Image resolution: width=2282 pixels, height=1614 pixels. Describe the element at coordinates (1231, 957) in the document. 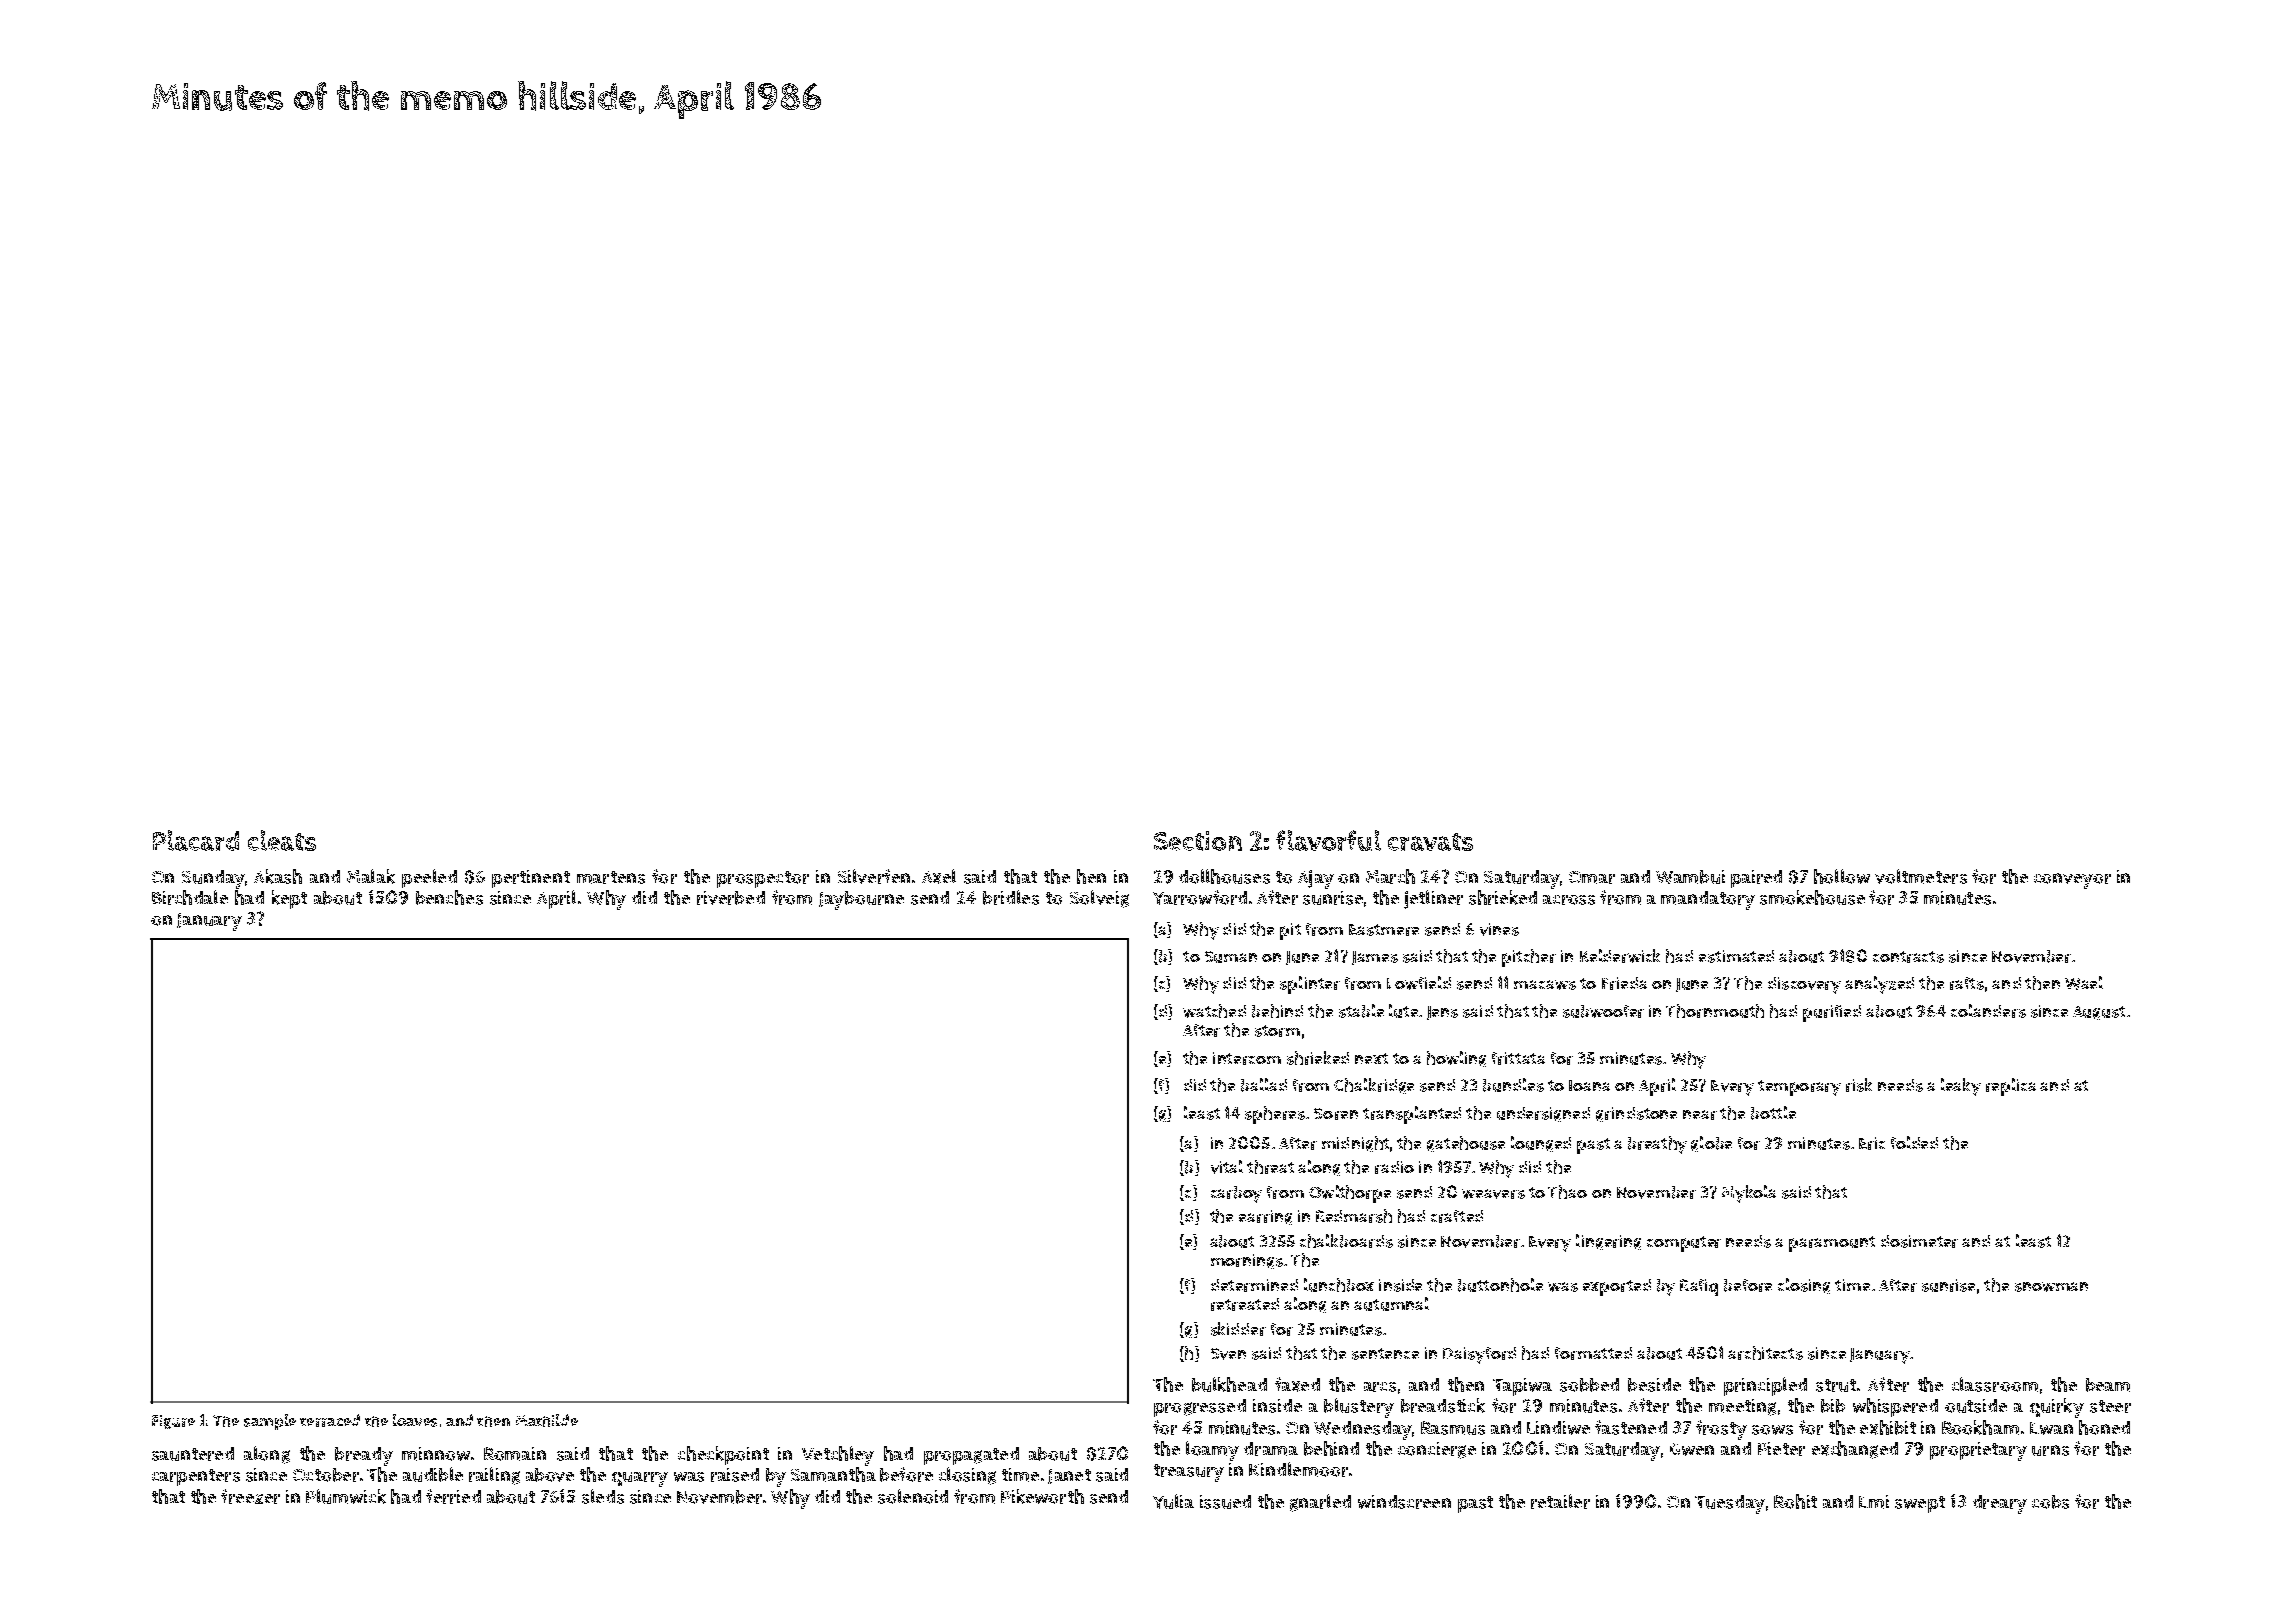

I see `Suman` at that location.
